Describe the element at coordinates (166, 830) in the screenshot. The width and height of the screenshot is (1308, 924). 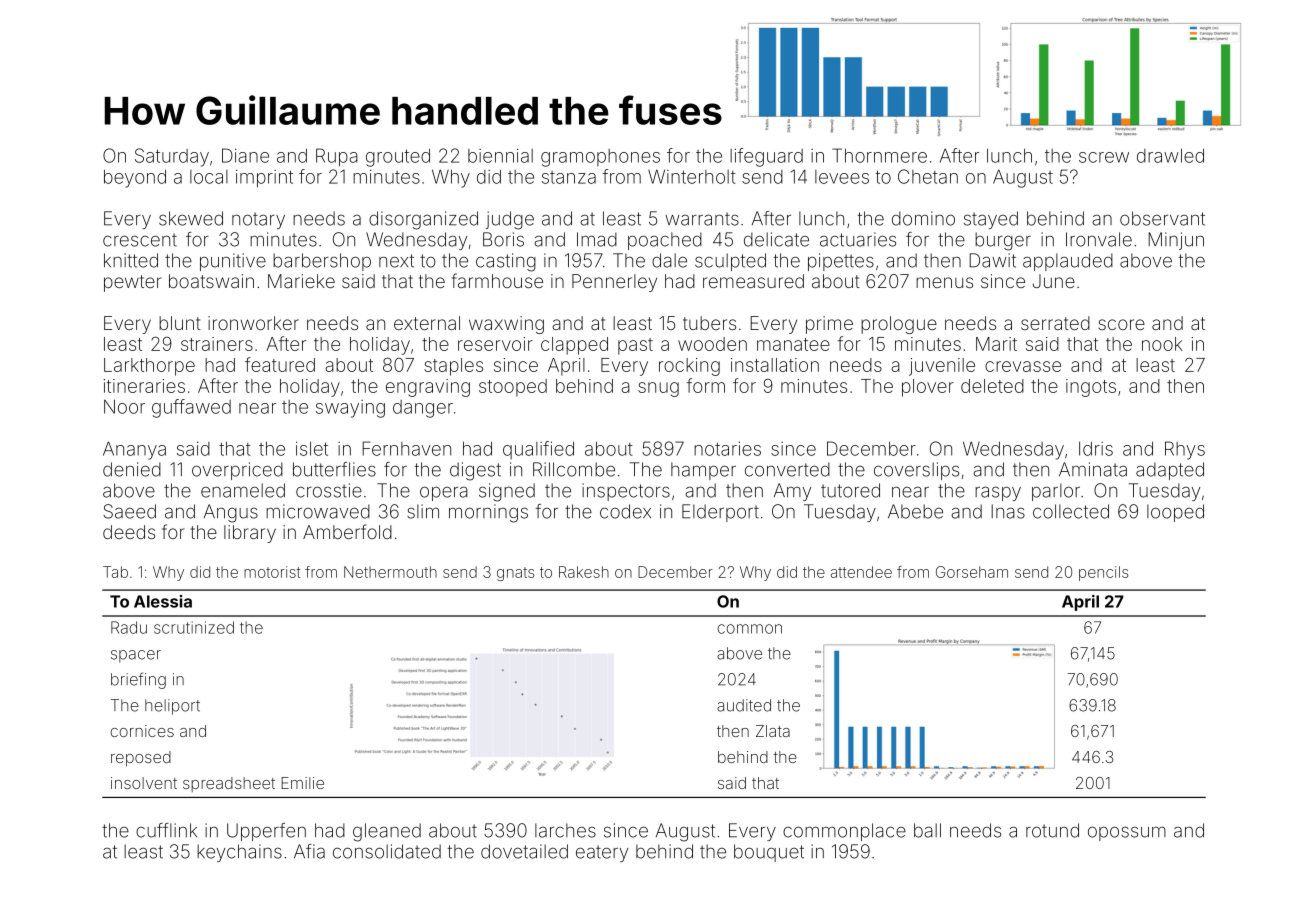
I see `cufflink` at that location.
